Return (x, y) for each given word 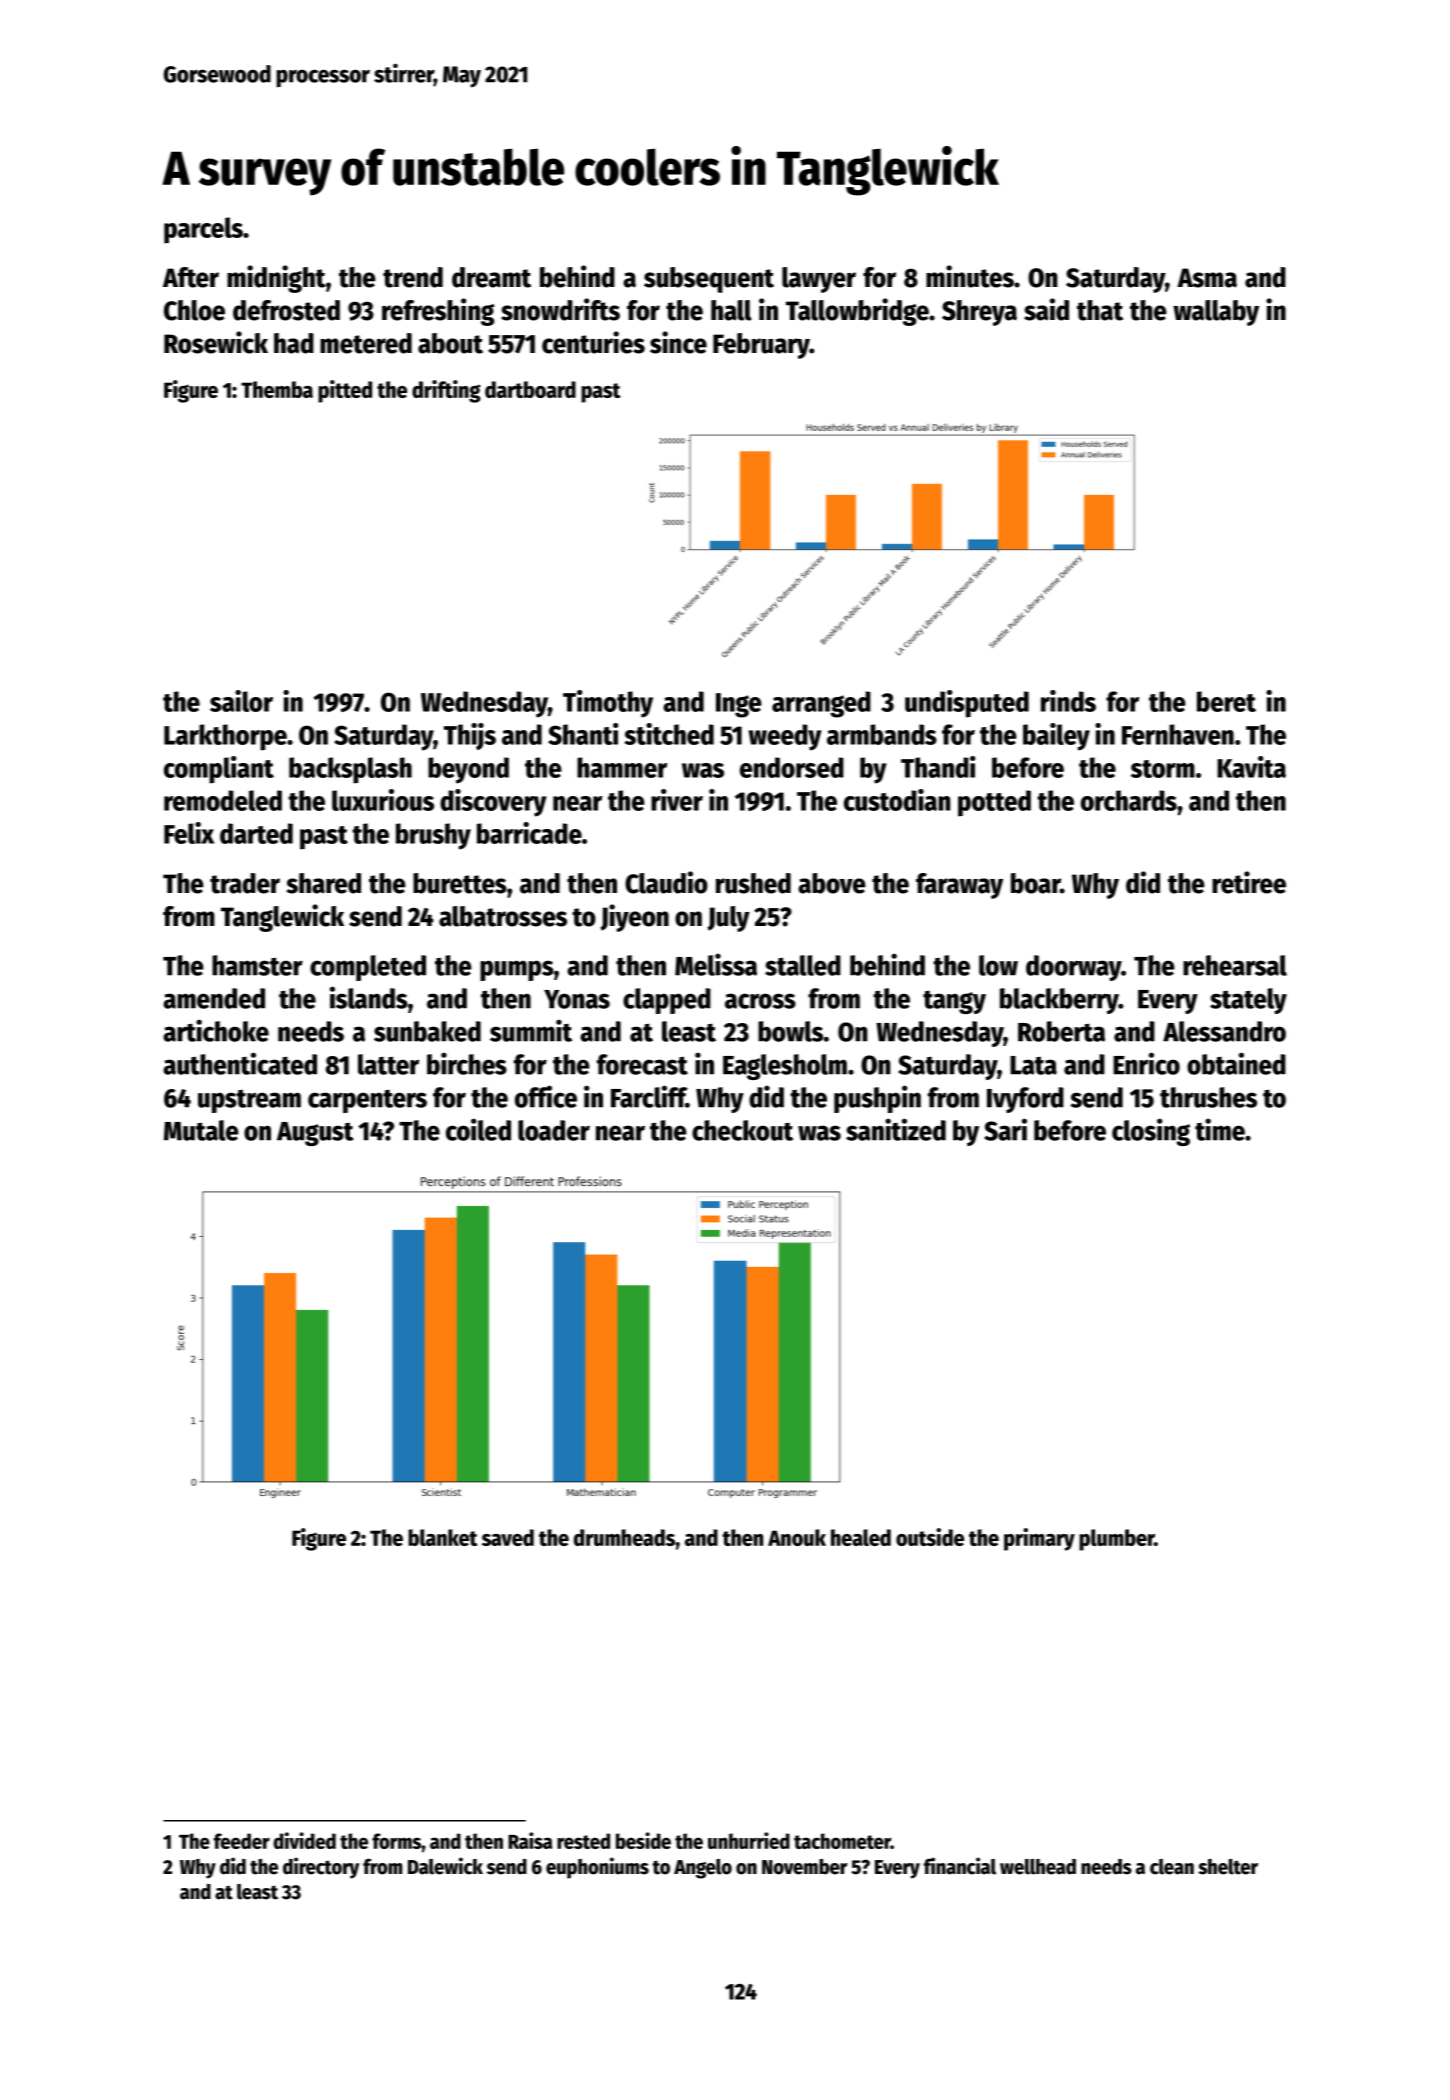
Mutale (201, 1130)
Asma (1207, 278)
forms (396, 1841)
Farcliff (648, 1096)
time (1220, 1129)
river (677, 800)
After (191, 277)
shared (323, 883)
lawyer (819, 280)
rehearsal (1235, 965)
